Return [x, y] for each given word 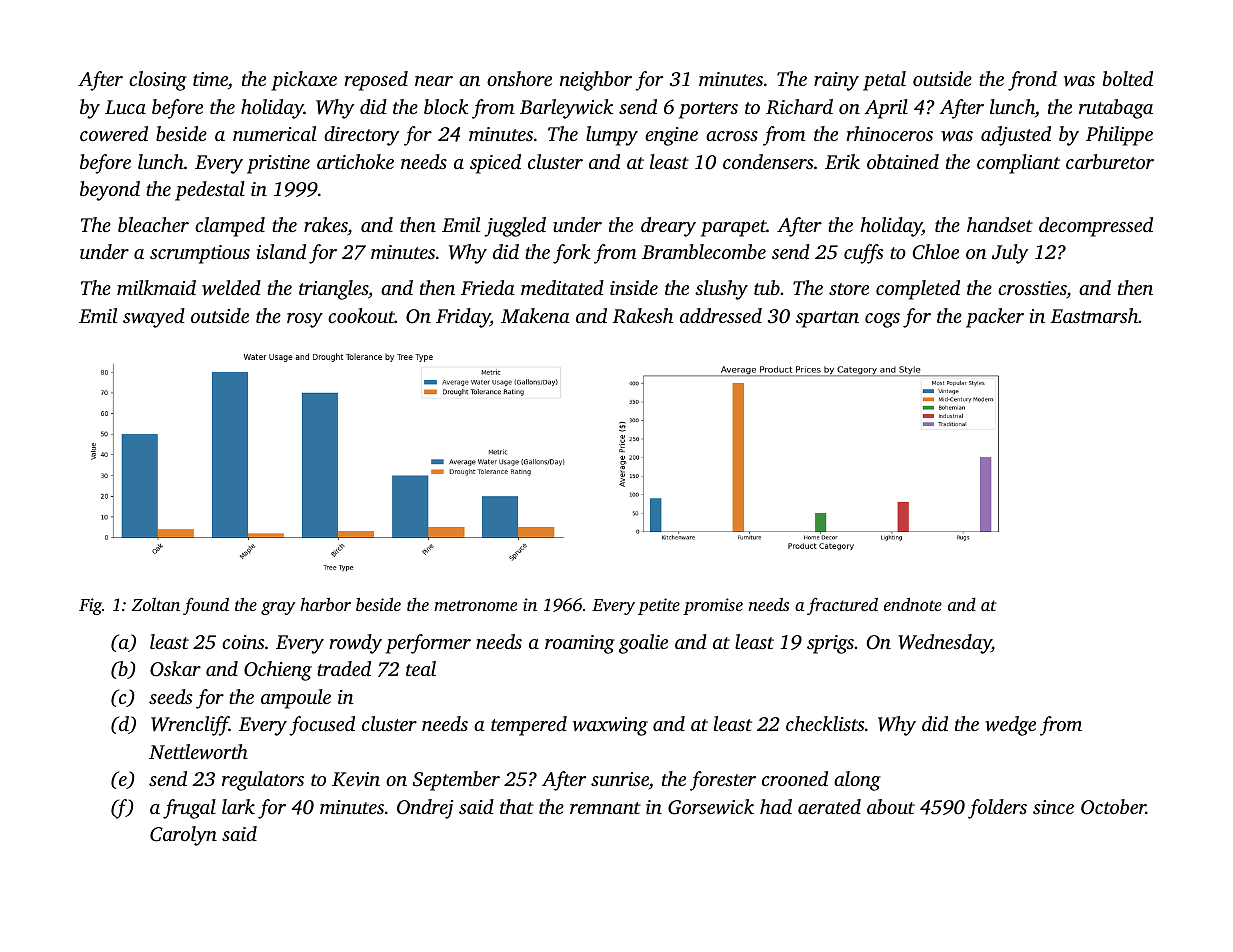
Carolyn [183, 836]
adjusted [1016, 136]
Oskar [175, 669]
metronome [475, 605]
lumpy [612, 136]
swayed [154, 318]
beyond [110, 191]
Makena [535, 315]
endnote [913, 604]
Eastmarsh [1094, 315]
